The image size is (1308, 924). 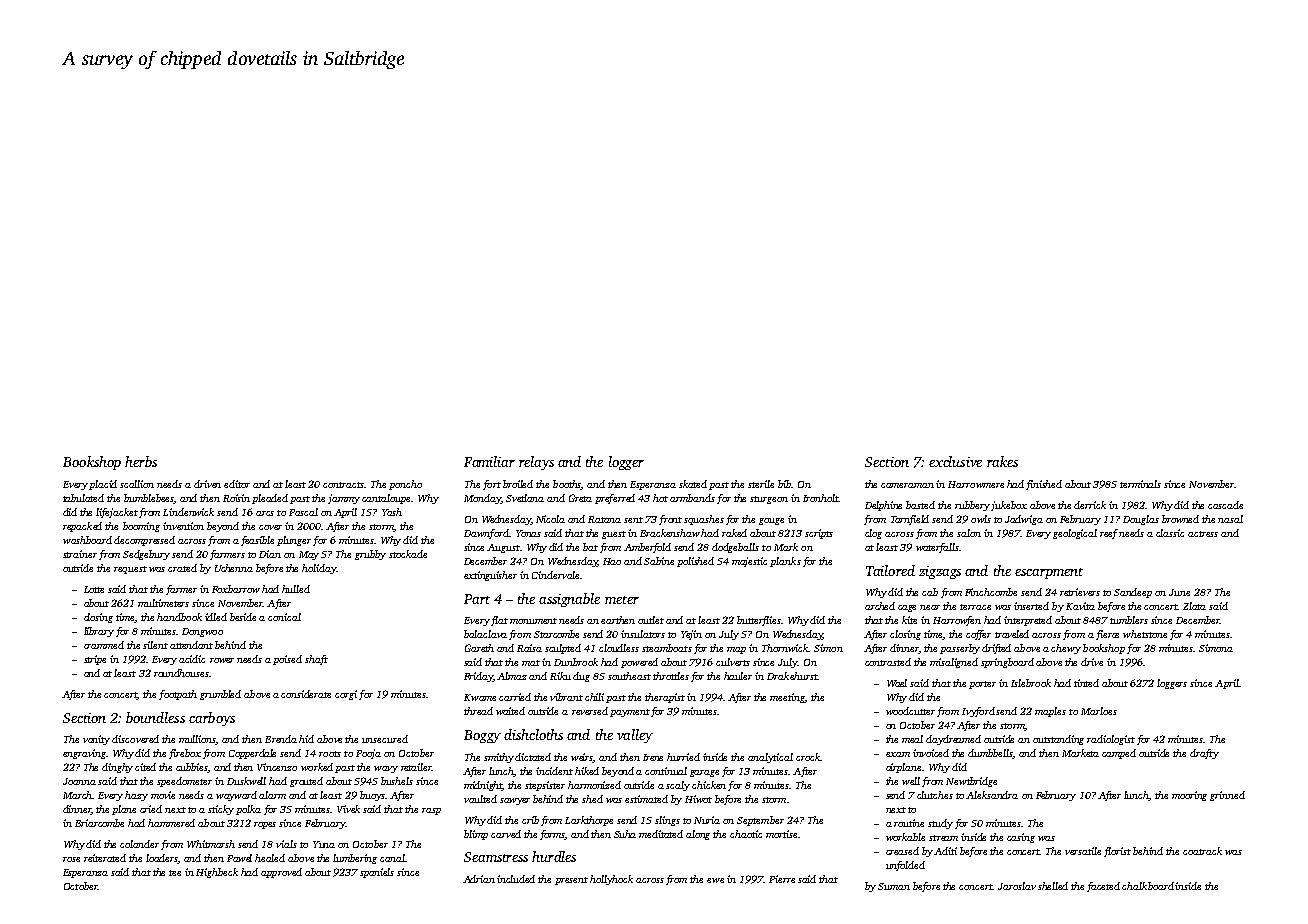 What do you see at coordinates (489, 461) in the screenshot?
I see `Familiar` at bounding box center [489, 461].
